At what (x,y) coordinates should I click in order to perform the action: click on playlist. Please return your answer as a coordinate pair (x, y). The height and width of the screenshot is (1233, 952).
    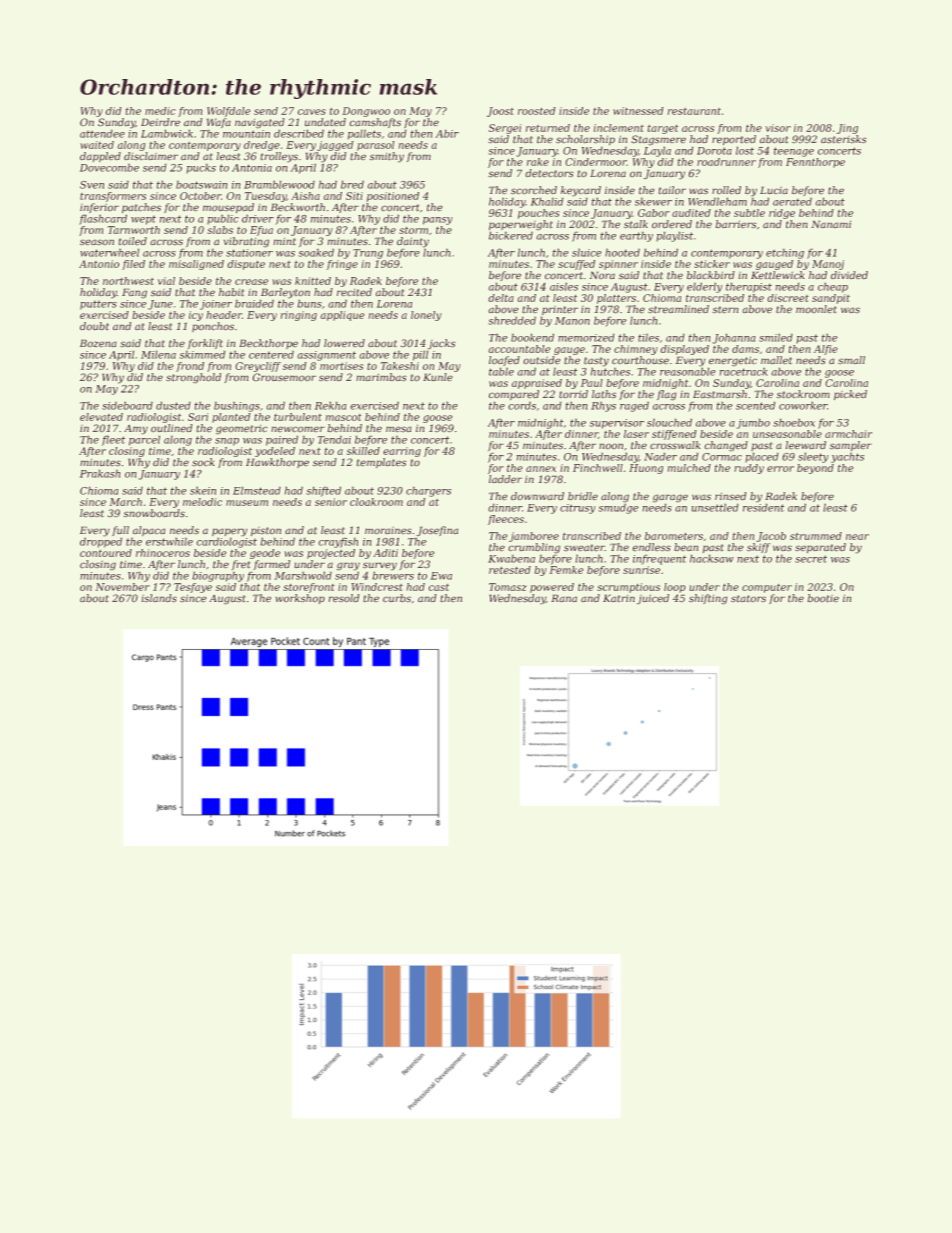
    Looking at the image, I should click on (674, 237).
